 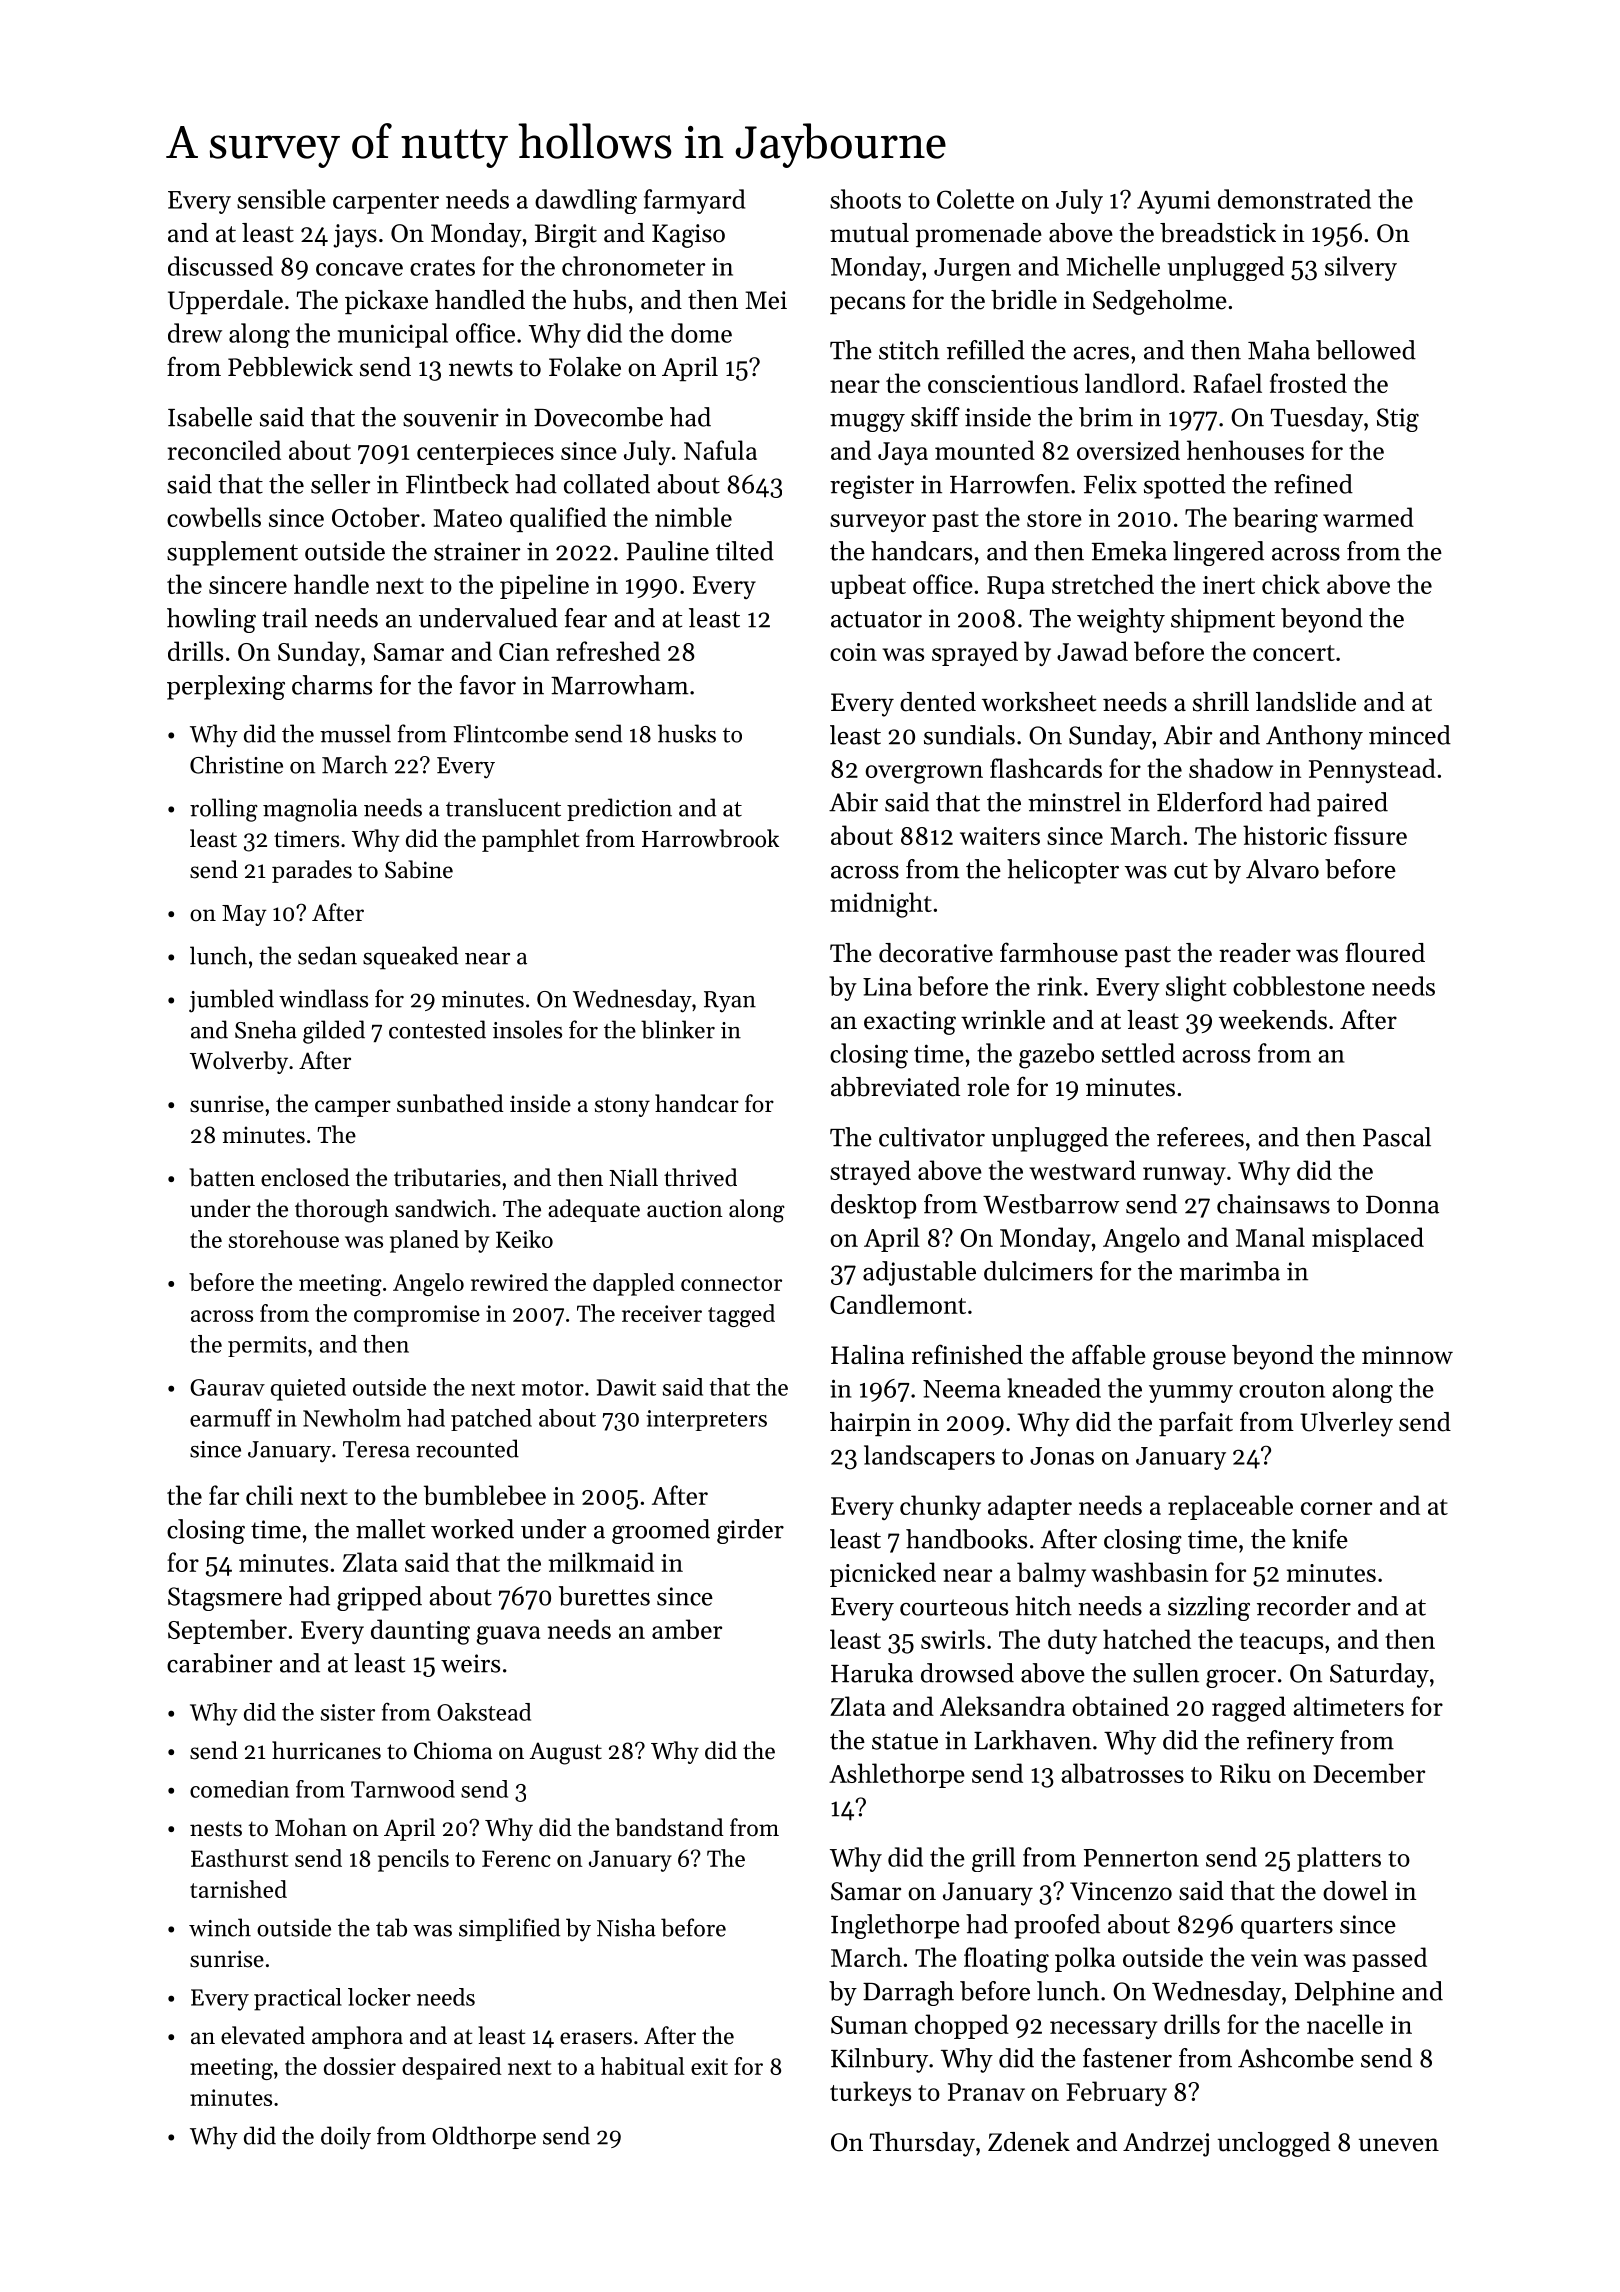 What do you see at coordinates (334, 1032) in the screenshot?
I see `gilded` at bounding box center [334, 1032].
